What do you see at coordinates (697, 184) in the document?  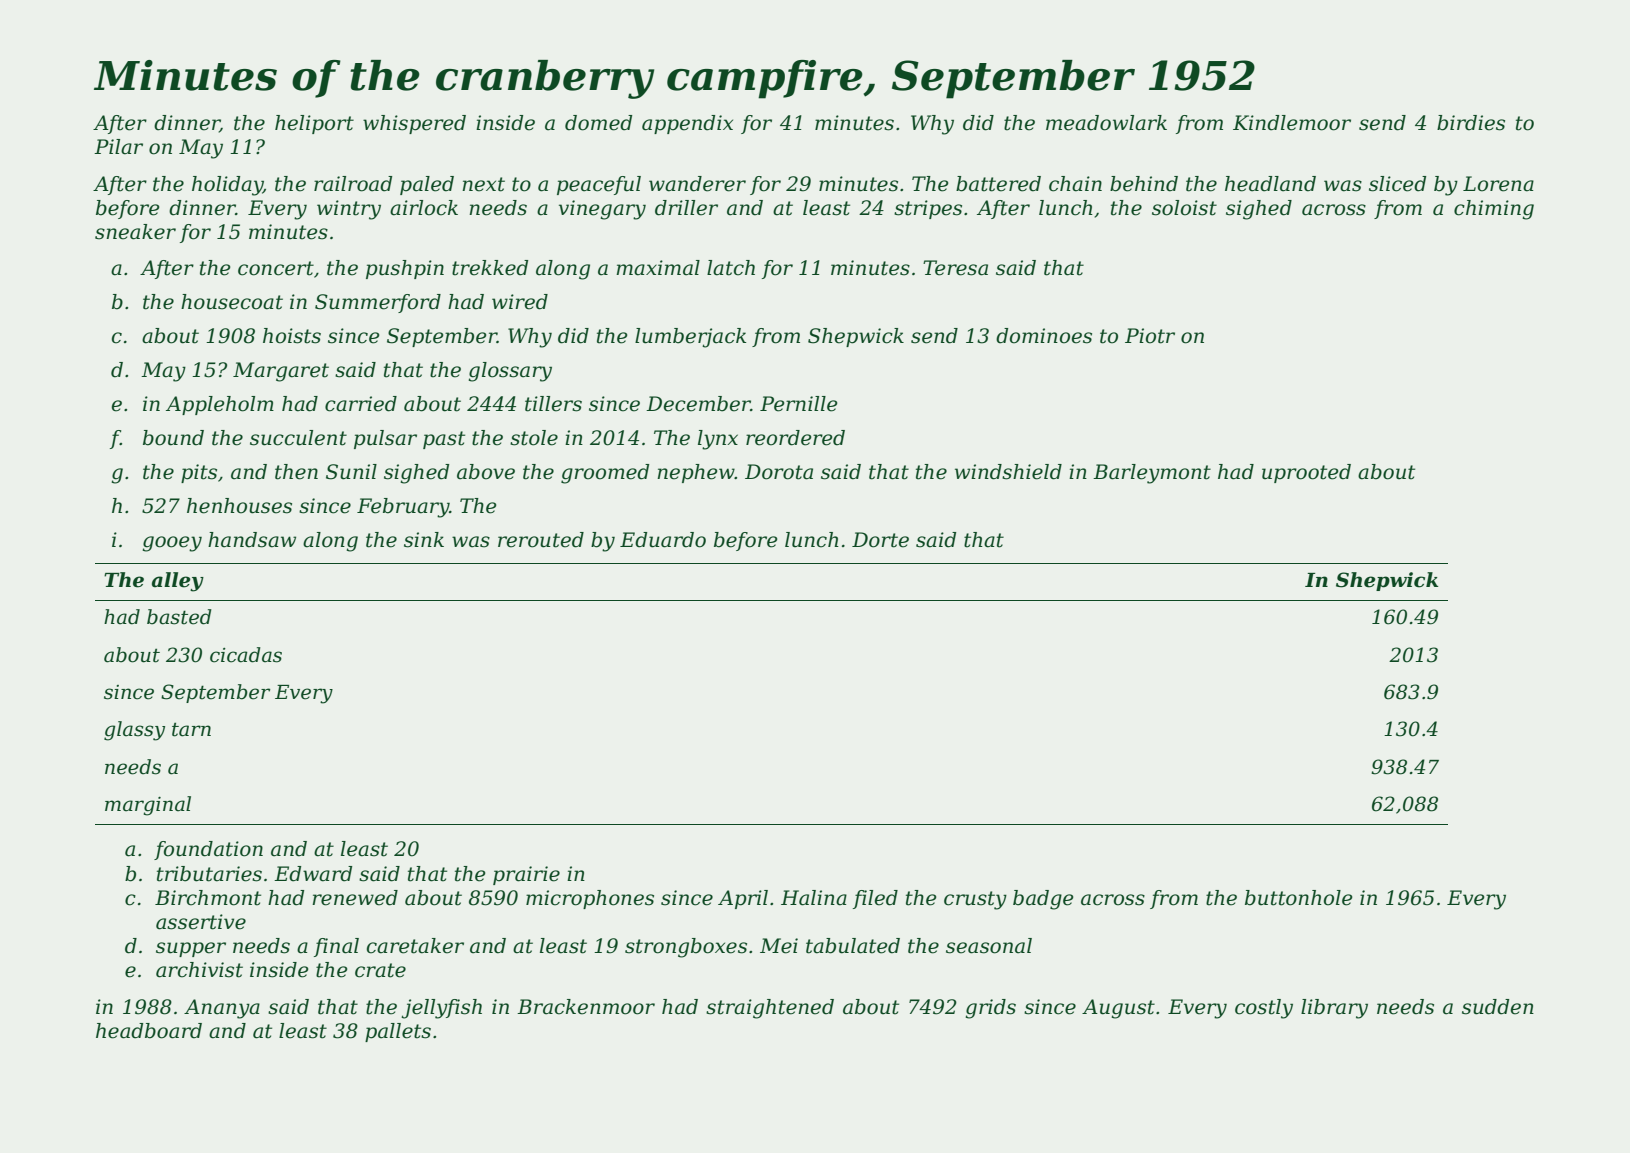 I see `wanderer` at bounding box center [697, 184].
